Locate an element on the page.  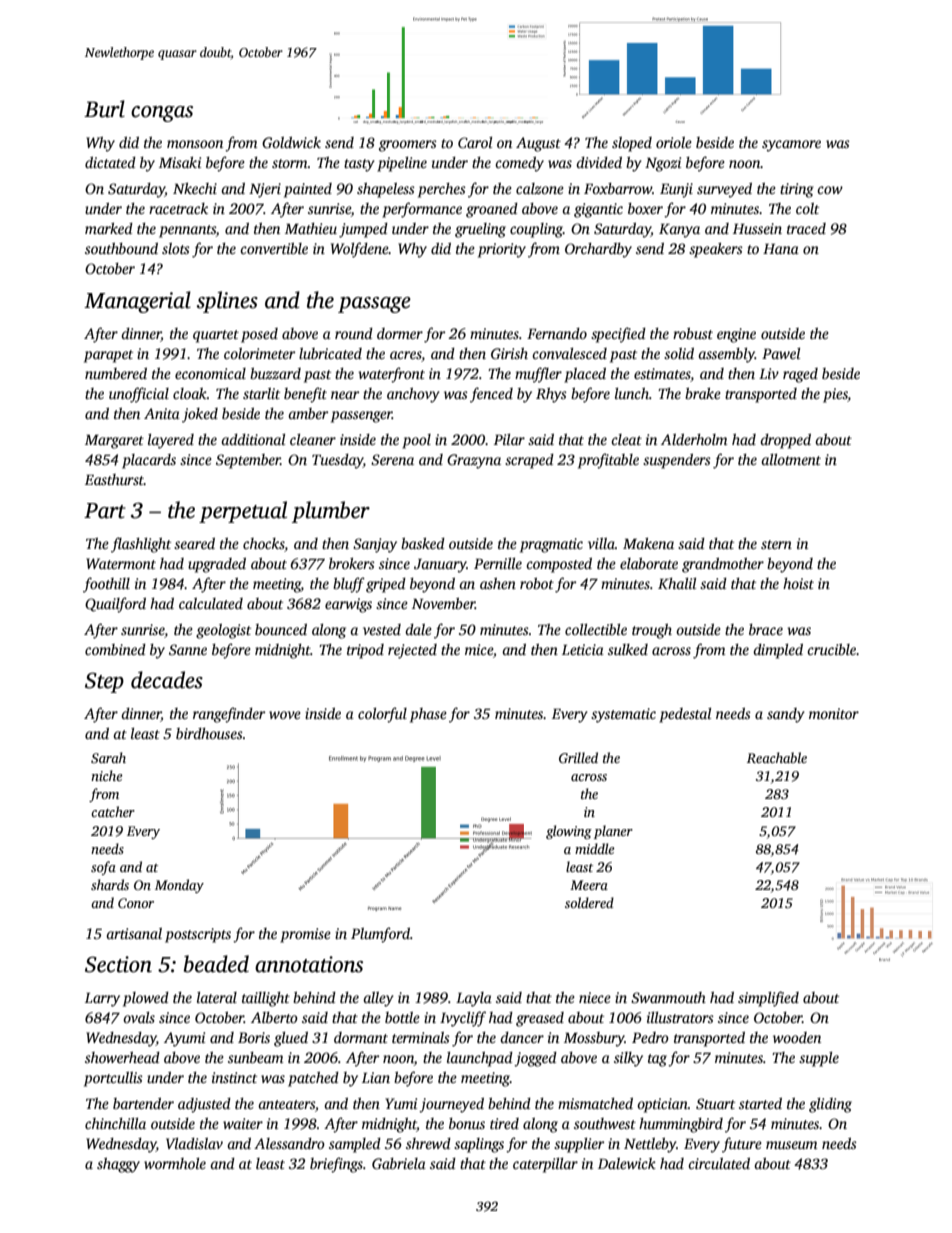
mice is located at coordinates (479, 649).
